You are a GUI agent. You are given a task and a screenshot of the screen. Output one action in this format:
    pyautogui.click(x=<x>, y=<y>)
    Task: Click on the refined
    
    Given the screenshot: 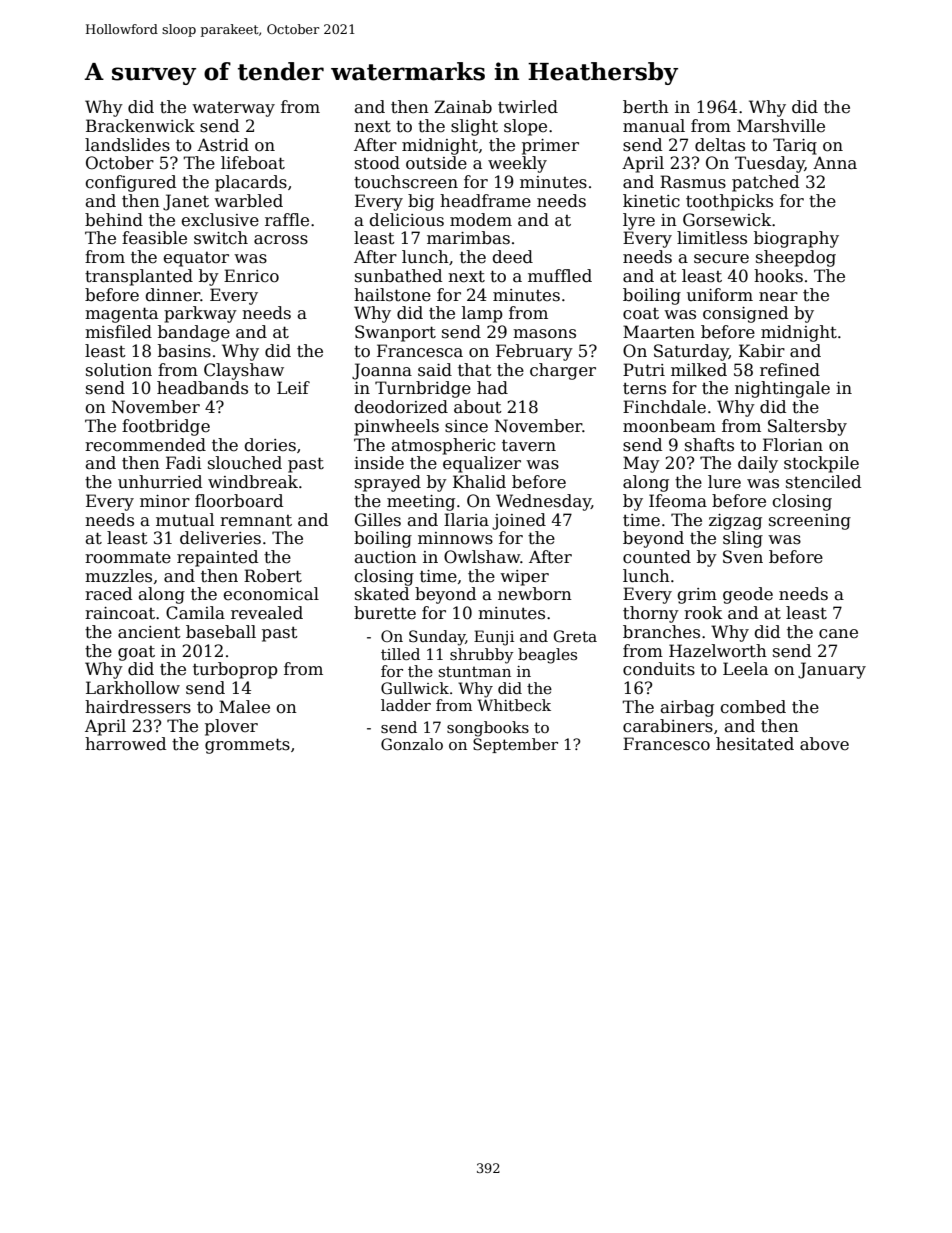 What is the action you would take?
    pyautogui.click(x=790, y=370)
